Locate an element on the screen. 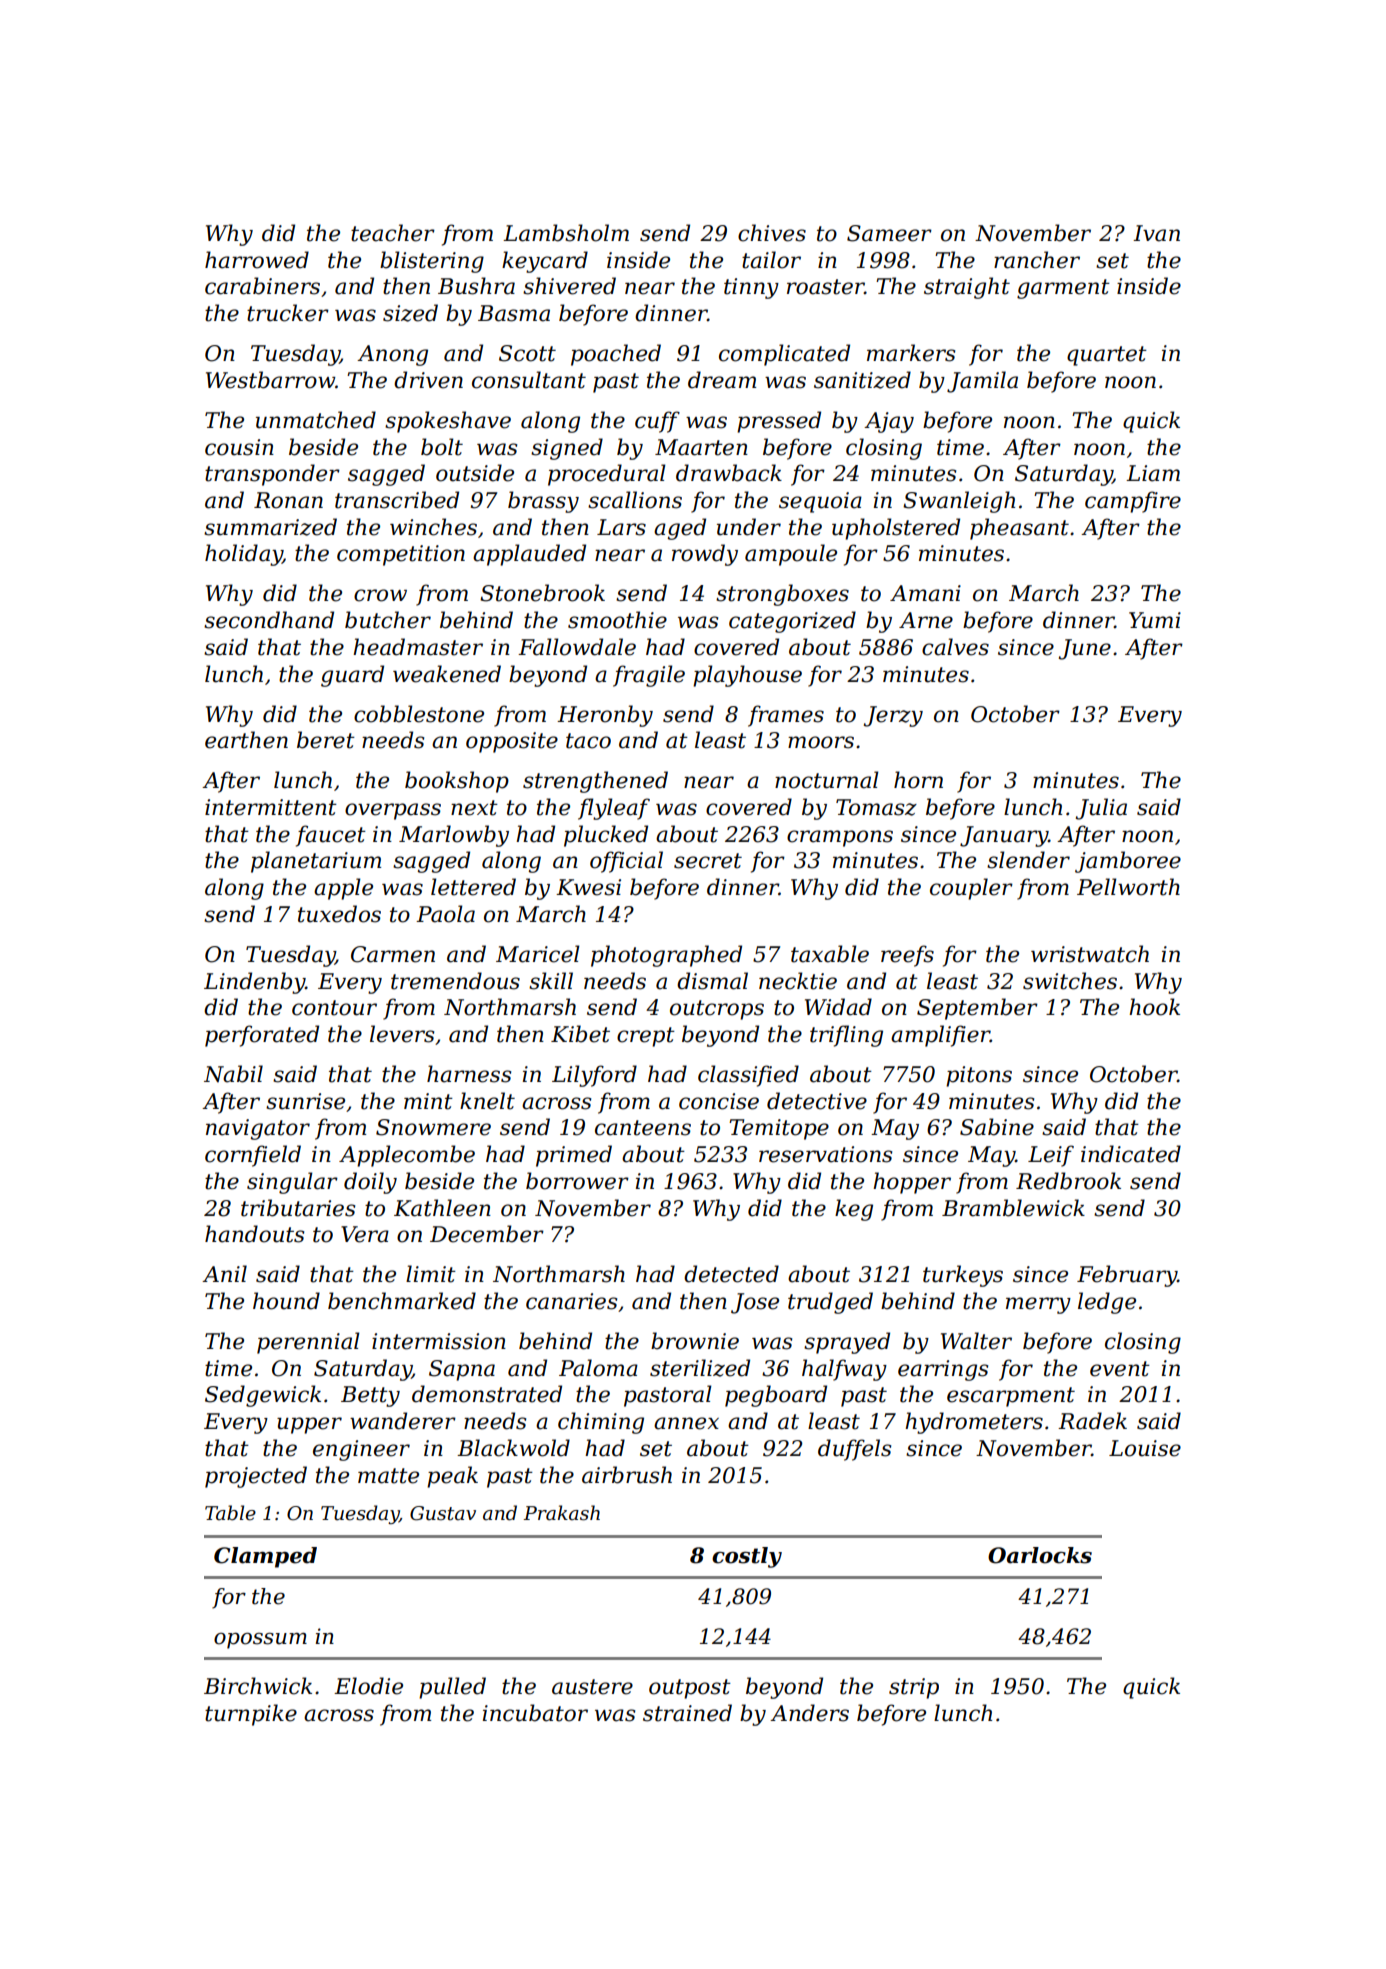 Image resolution: width=1386 pixels, height=1969 pixels. necktie is located at coordinates (798, 981).
